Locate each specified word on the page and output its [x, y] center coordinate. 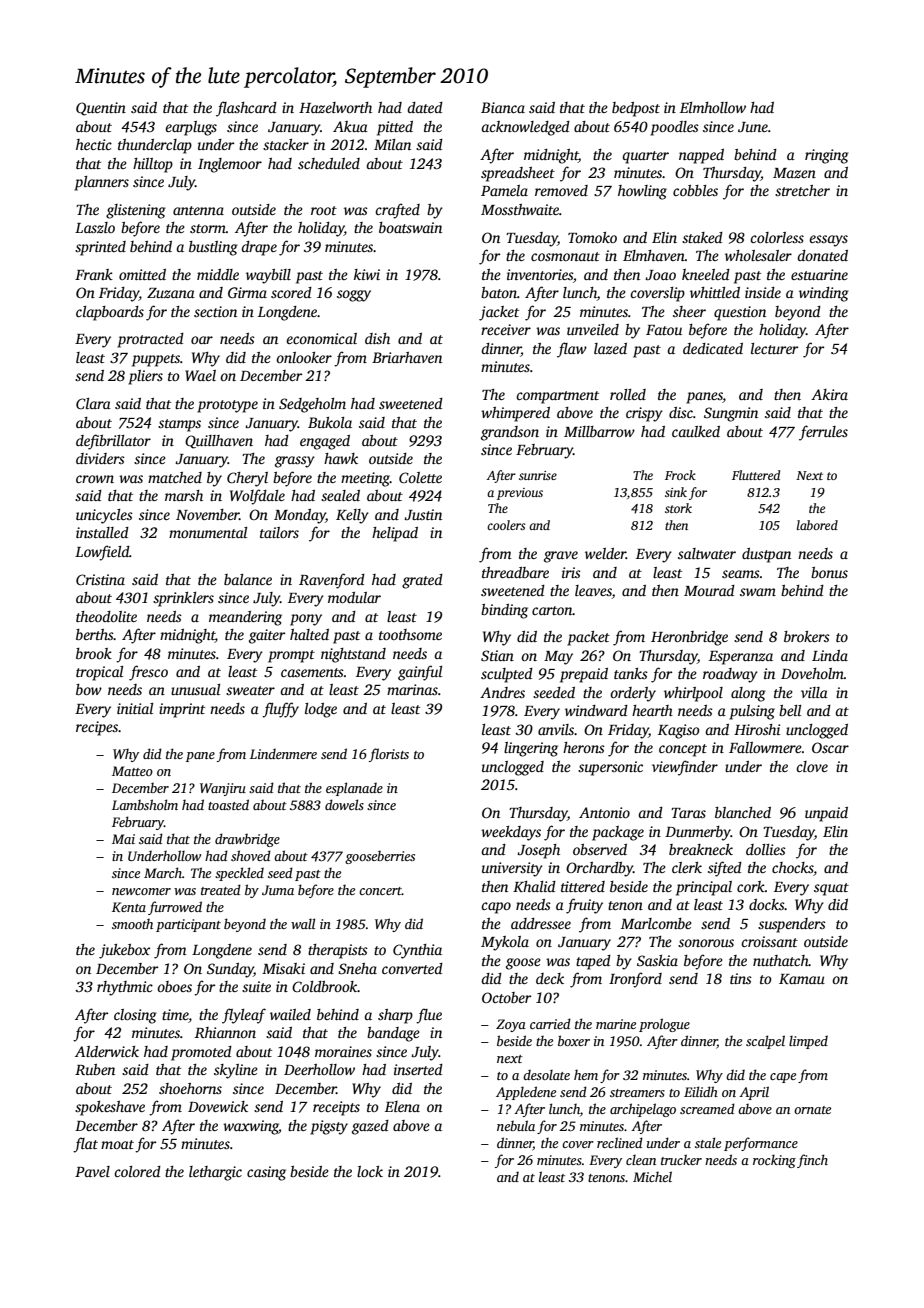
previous [520, 494]
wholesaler [758, 255]
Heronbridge [689, 638]
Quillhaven [219, 442]
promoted [201, 1053]
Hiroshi [757, 729]
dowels [344, 804]
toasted [228, 804]
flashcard [246, 109]
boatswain [410, 227]
